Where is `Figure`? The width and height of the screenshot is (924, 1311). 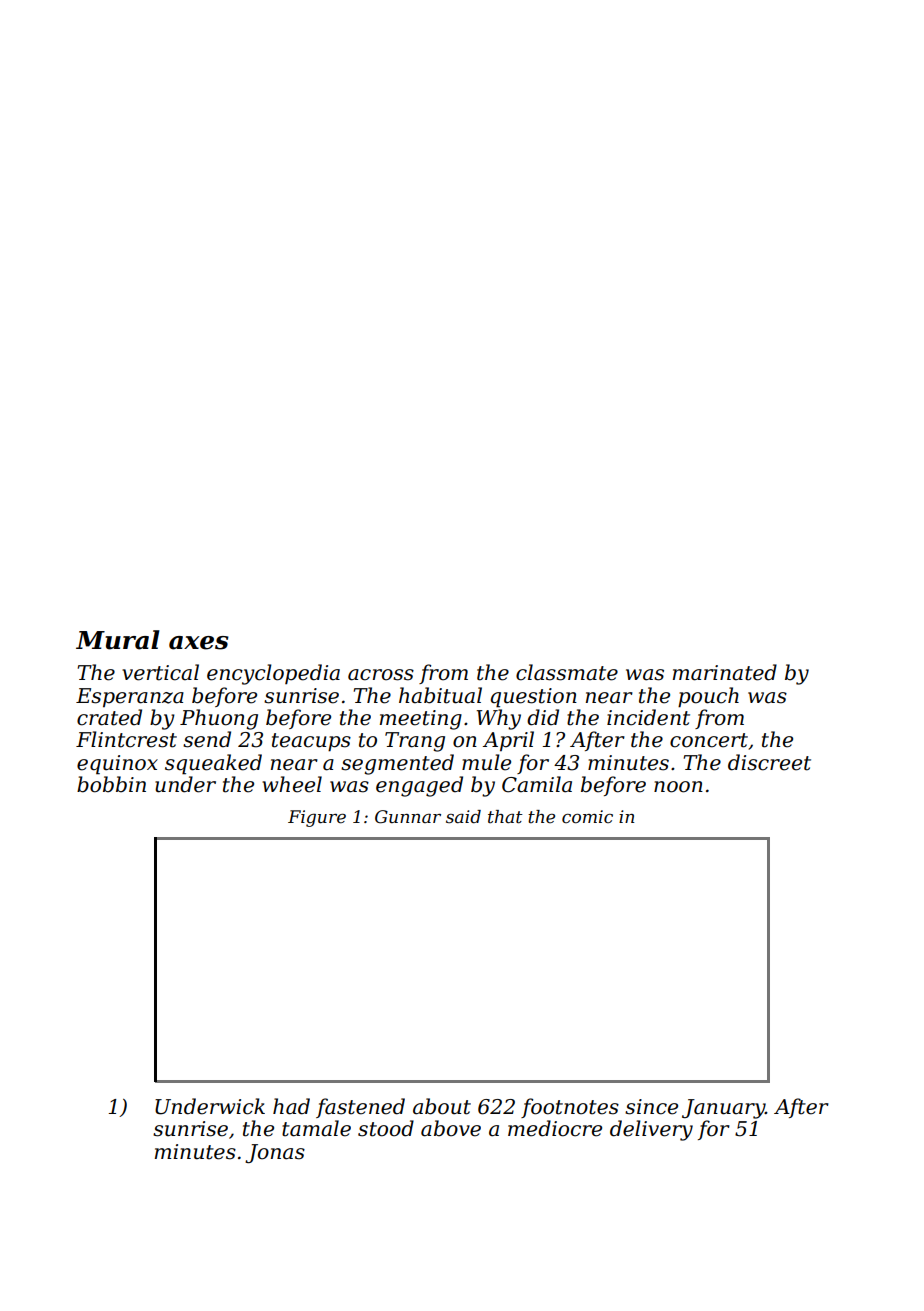 Figure is located at coordinates (317, 818).
